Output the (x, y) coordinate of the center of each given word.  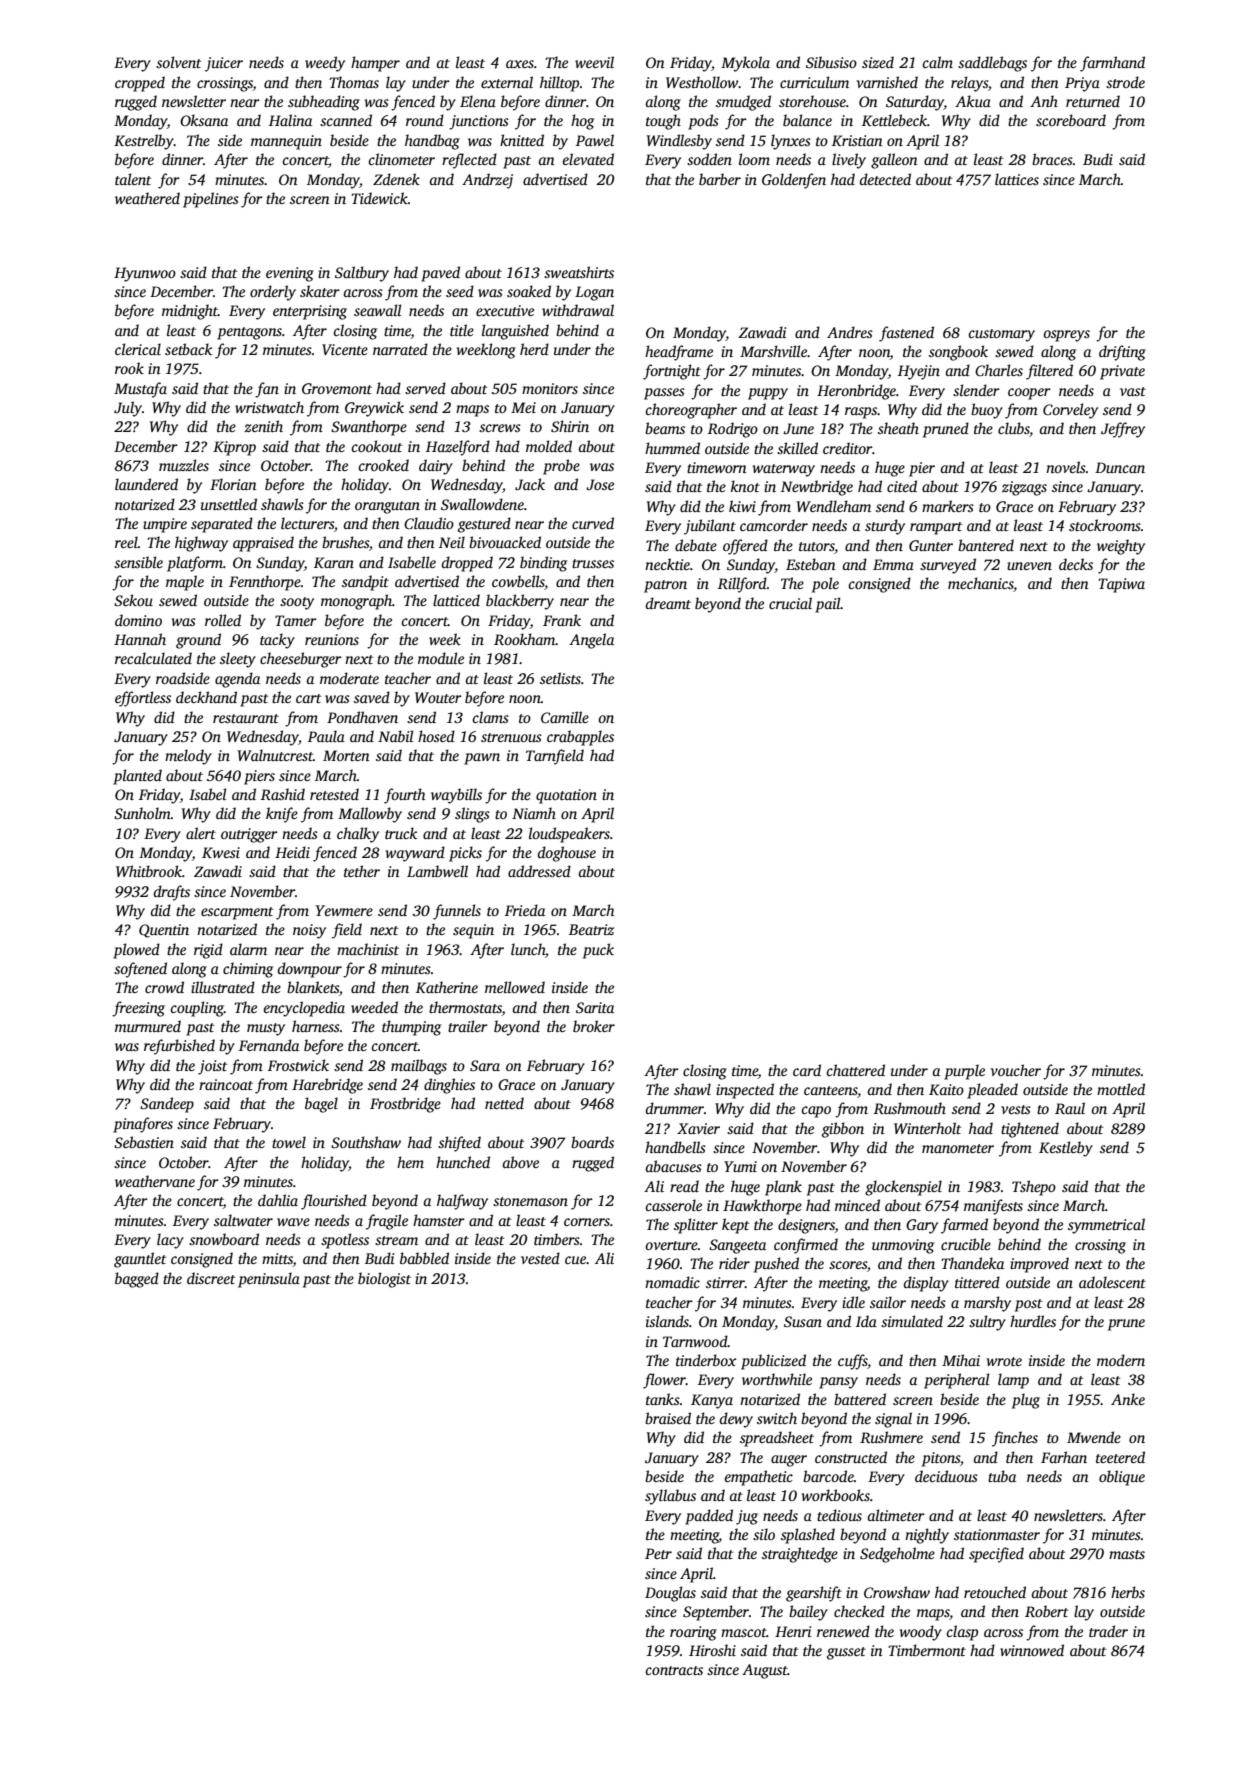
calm (937, 62)
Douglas (670, 1594)
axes (520, 64)
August (765, 1671)
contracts (674, 1670)
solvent (178, 62)
